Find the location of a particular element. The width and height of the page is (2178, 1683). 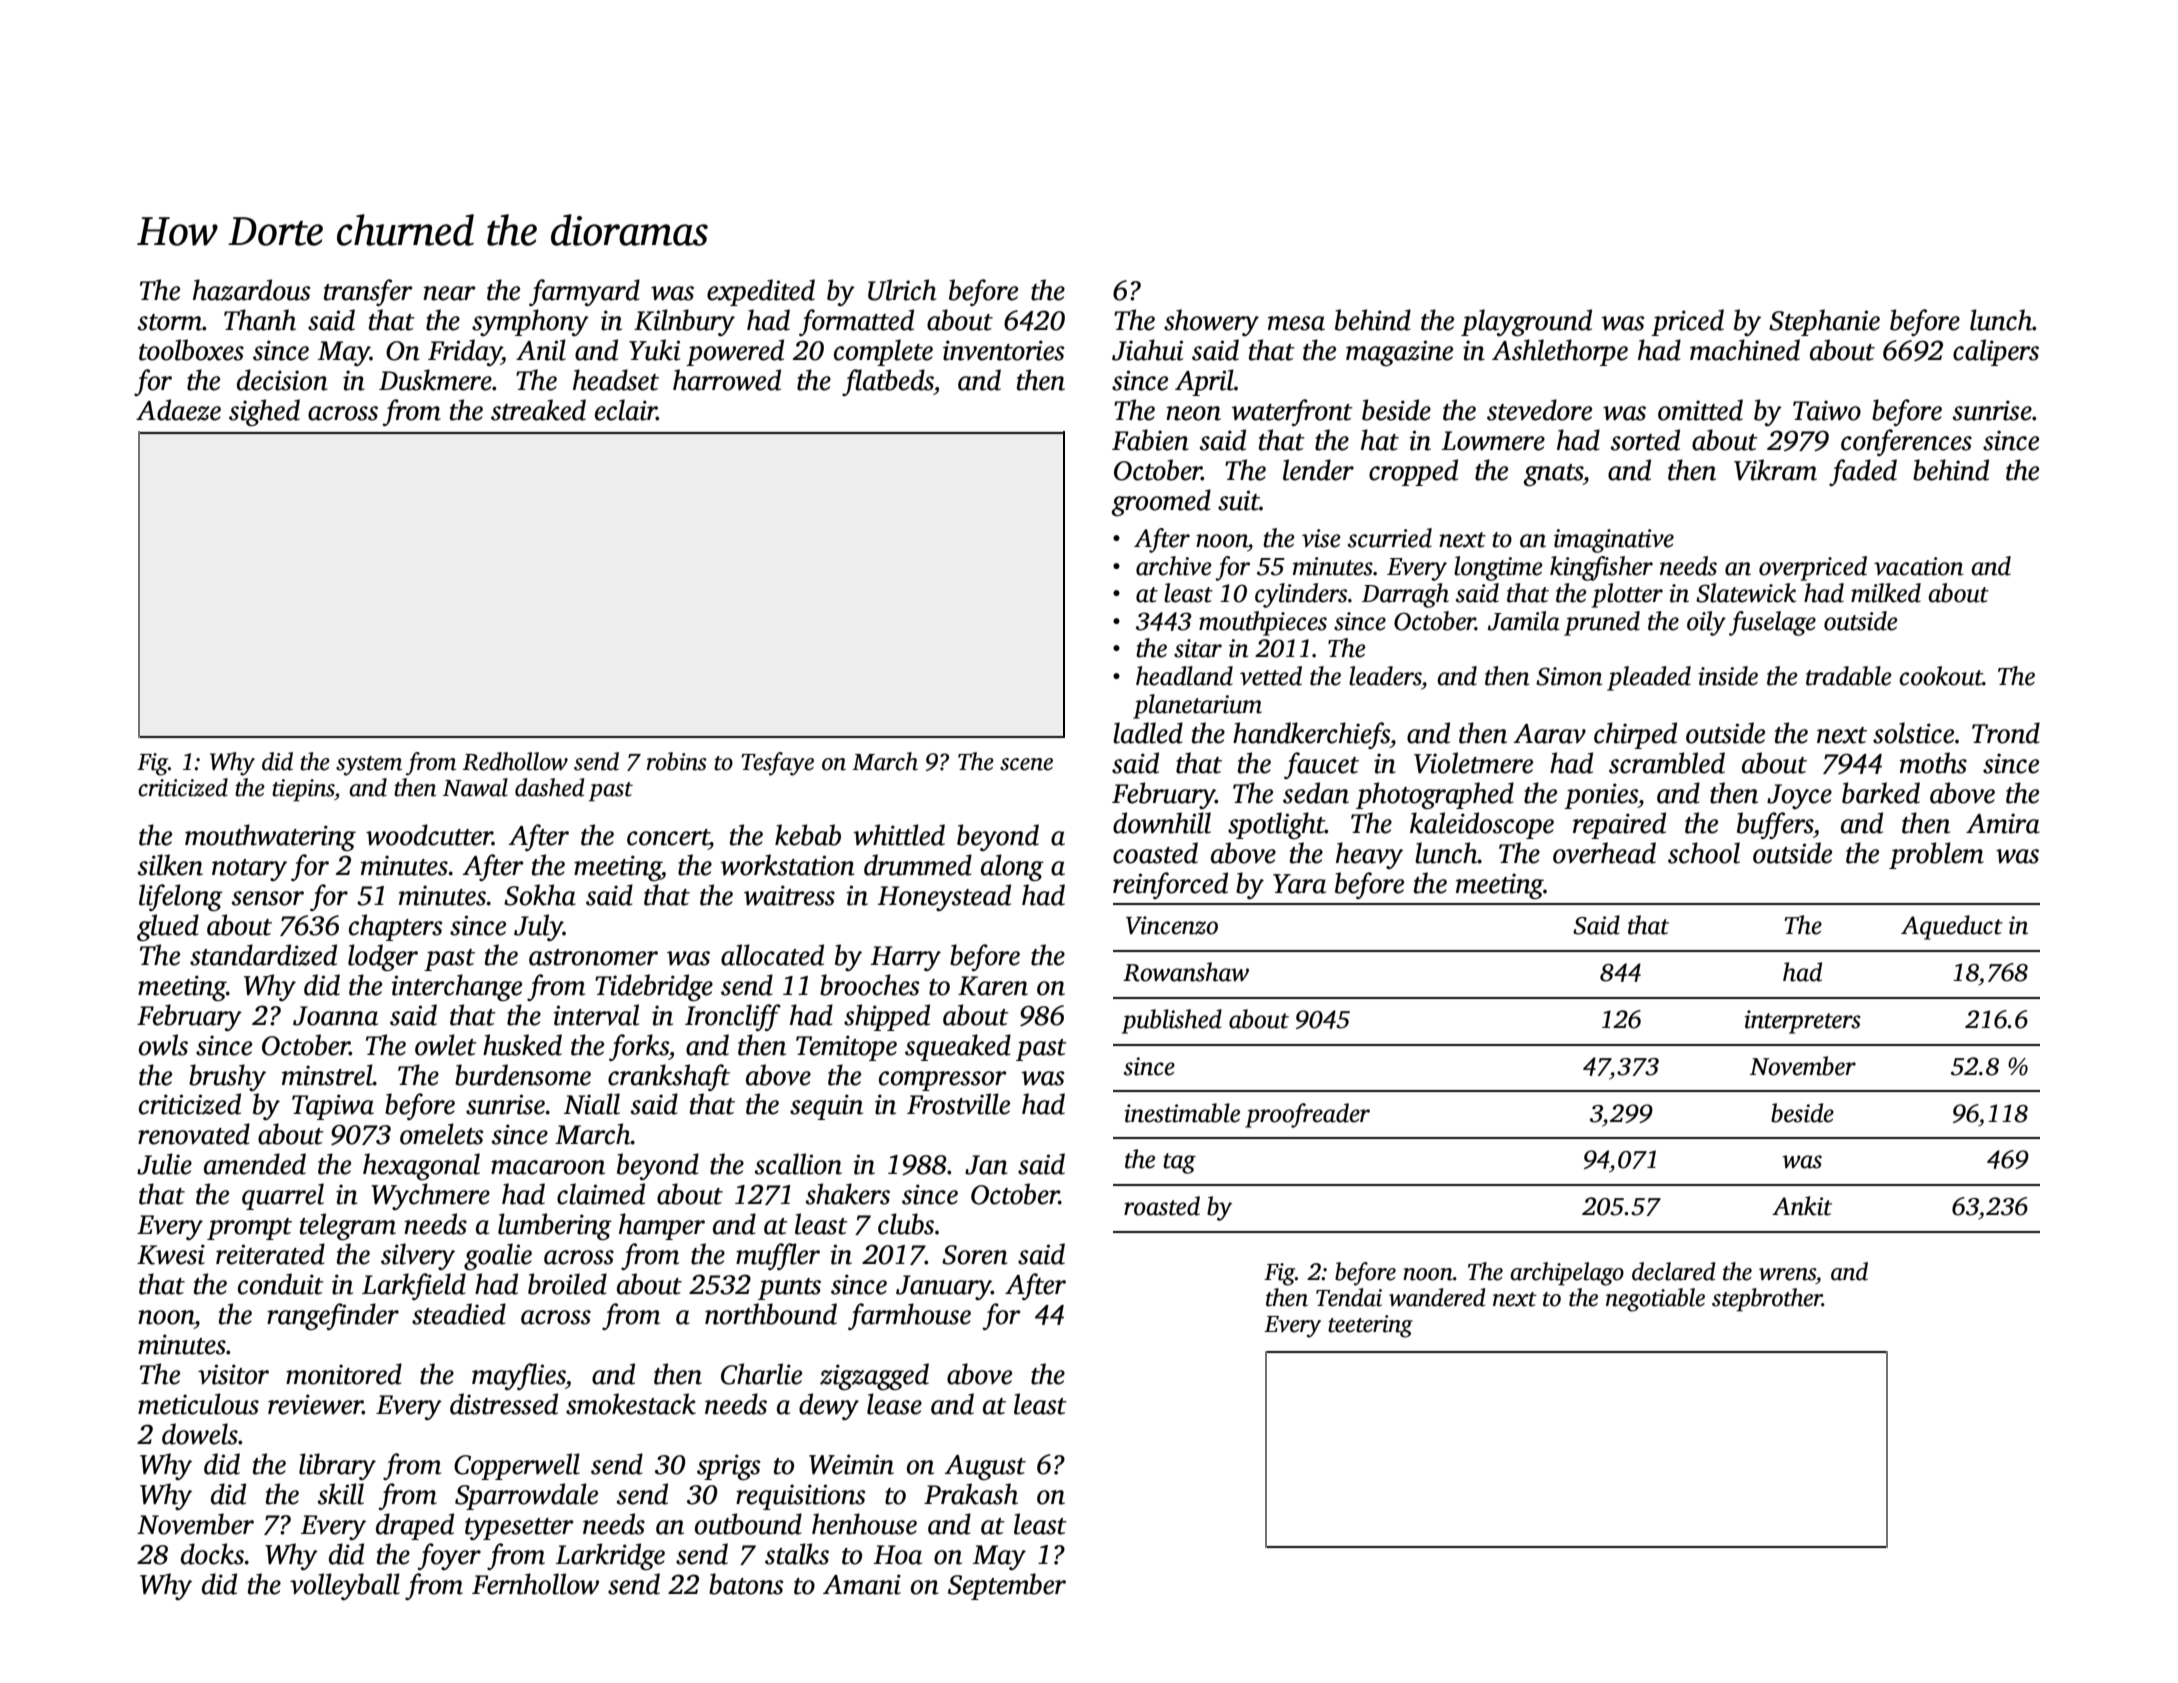

system is located at coordinates (369, 766).
